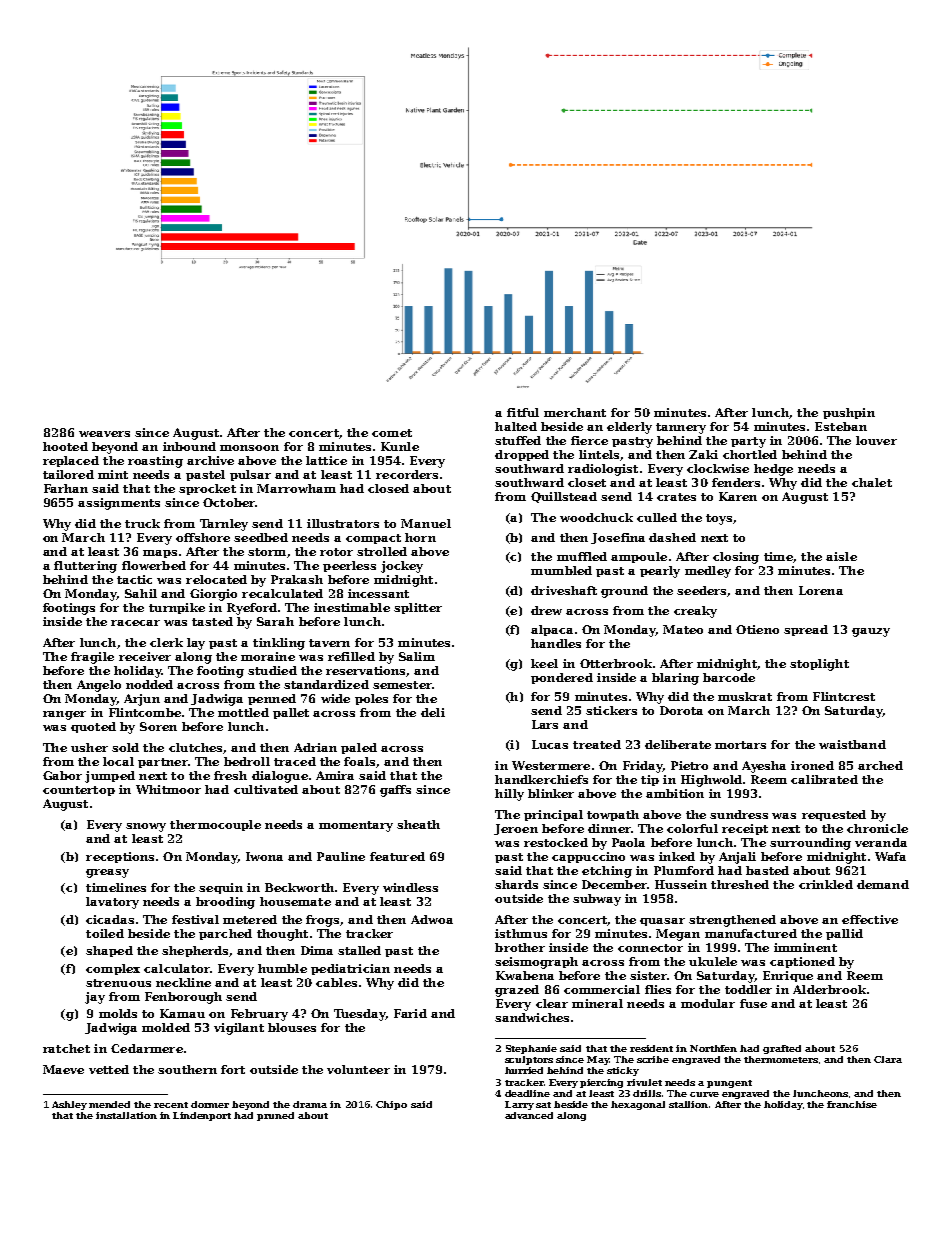 The width and height of the image is (952, 1233). Describe the element at coordinates (356, 826) in the image. I see `momentary` at that location.
